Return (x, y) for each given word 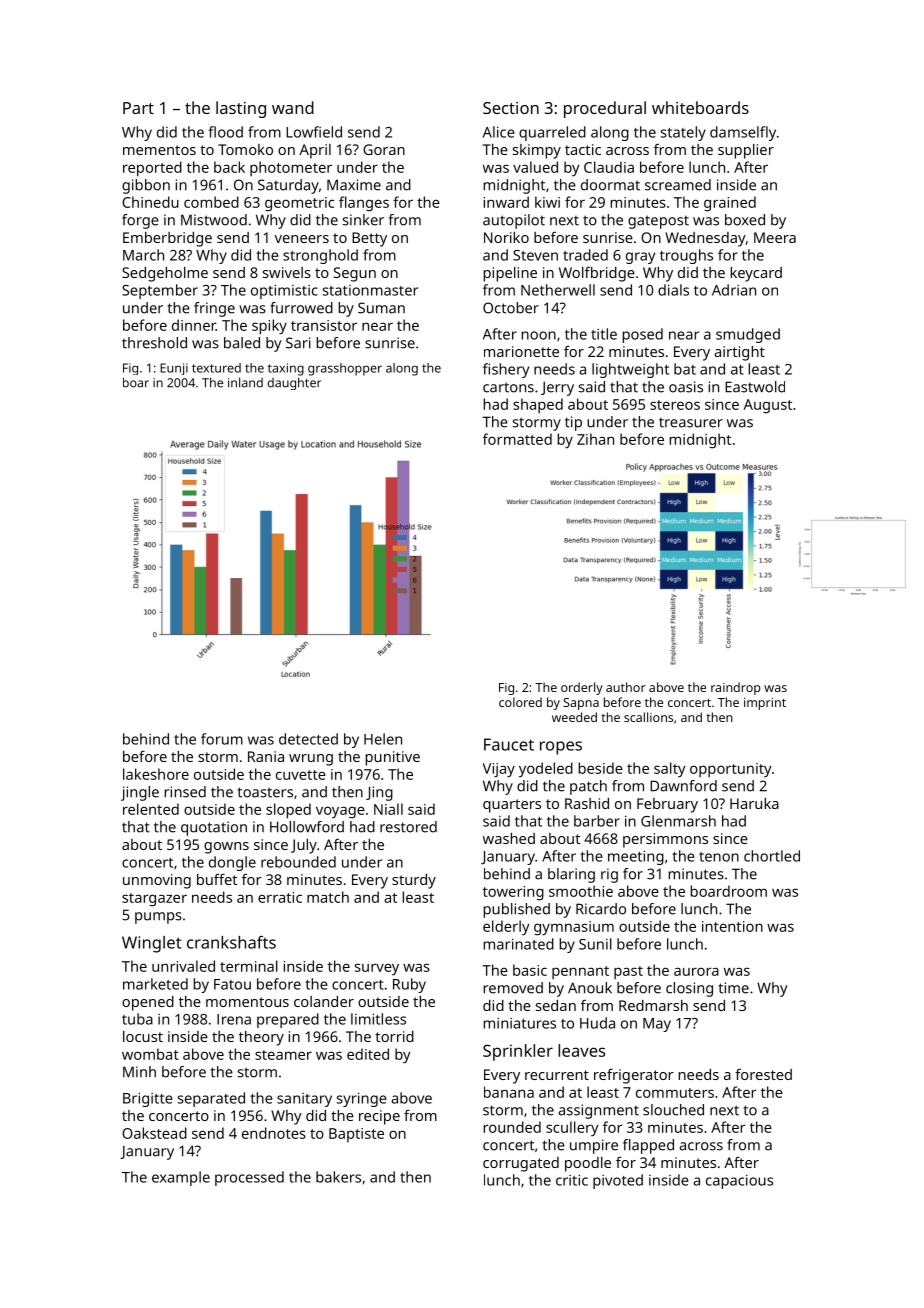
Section (511, 108)
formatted (517, 439)
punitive (392, 758)
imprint (765, 704)
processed (249, 1178)
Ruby (409, 985)
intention (732, 926)
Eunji (174, 369)
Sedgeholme (165, 274)
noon (538, 335)
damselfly (743, 133)
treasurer (691, 423)
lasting (241, 109)
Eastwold (755, 387)
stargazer (154, 900)
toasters (265, 792)
